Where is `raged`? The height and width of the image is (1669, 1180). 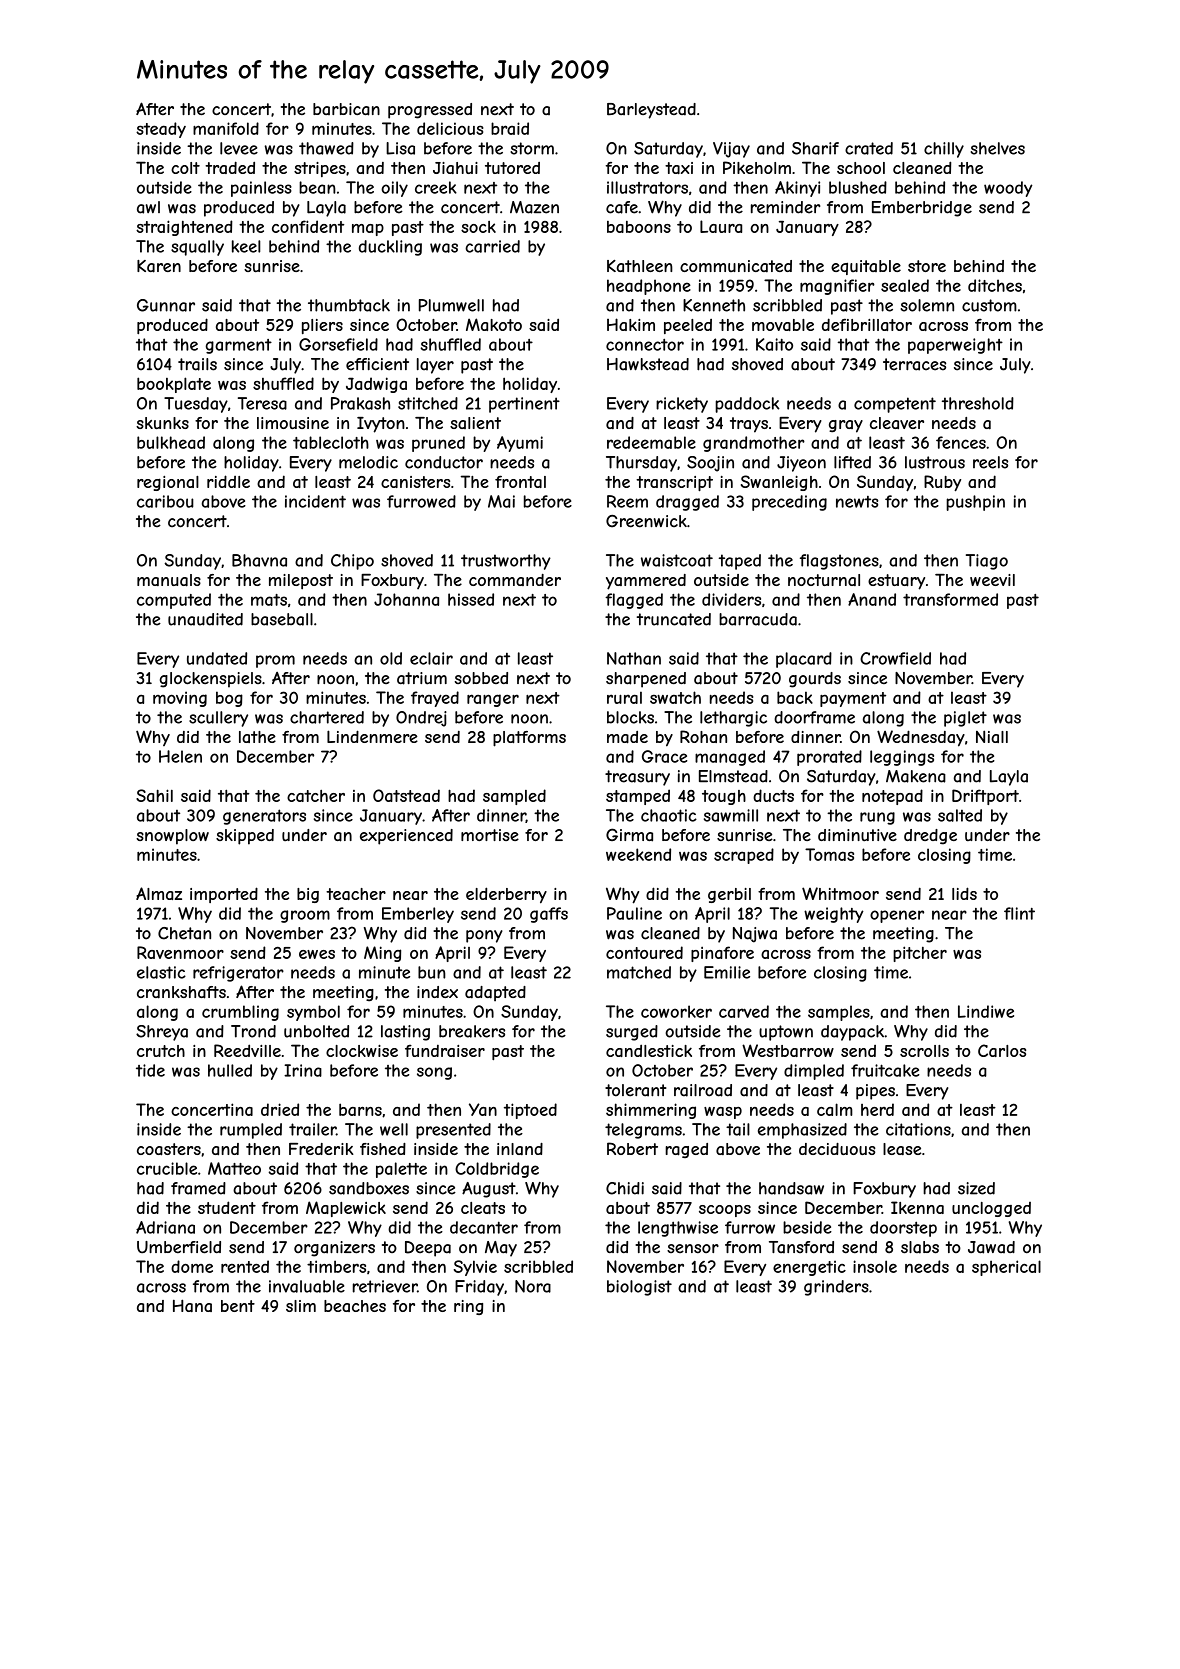
raged is located at coordinates (687, 1150).
